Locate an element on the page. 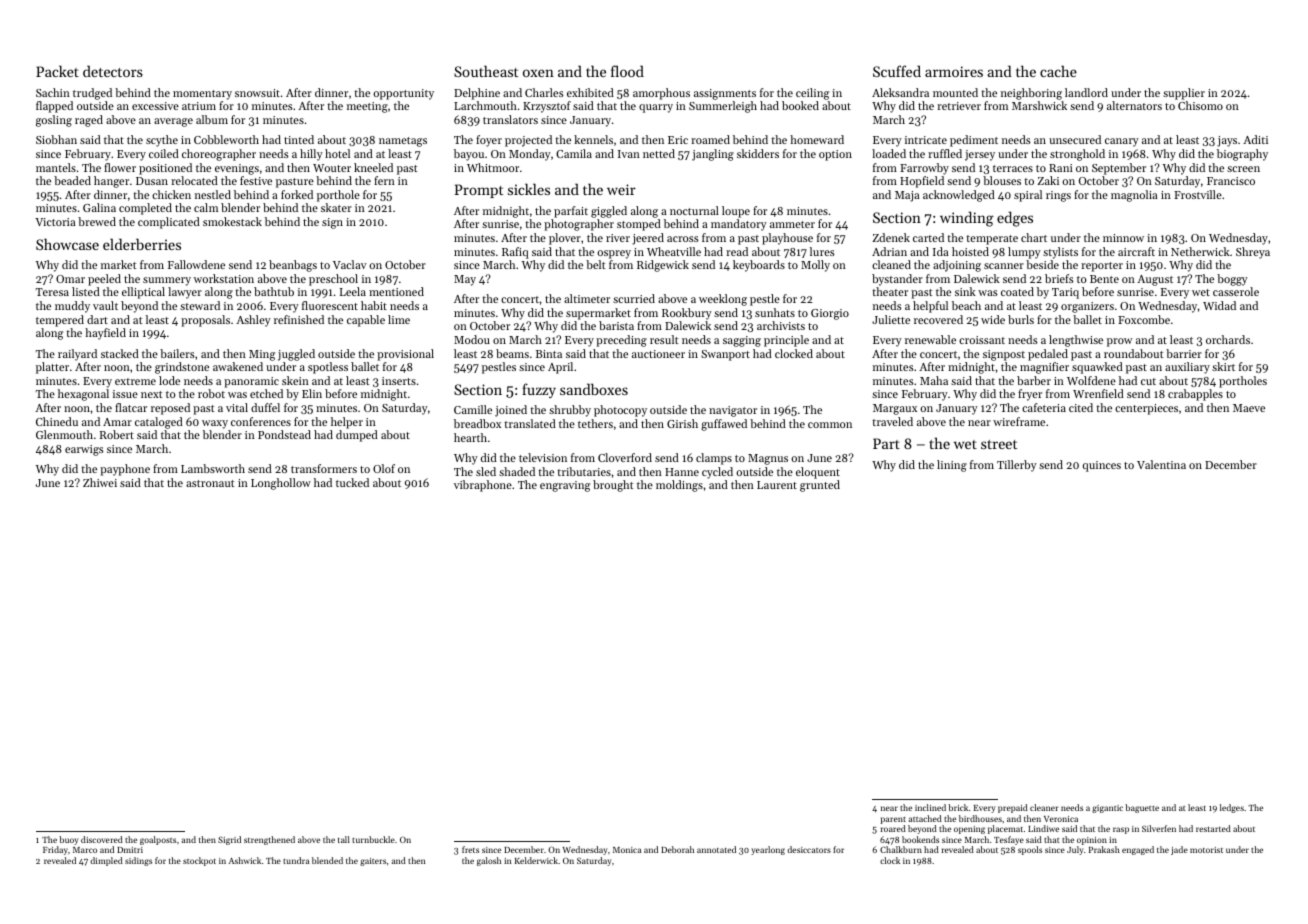 The image size is (1308, 924). Packet is located at coordinates (57, 71).
